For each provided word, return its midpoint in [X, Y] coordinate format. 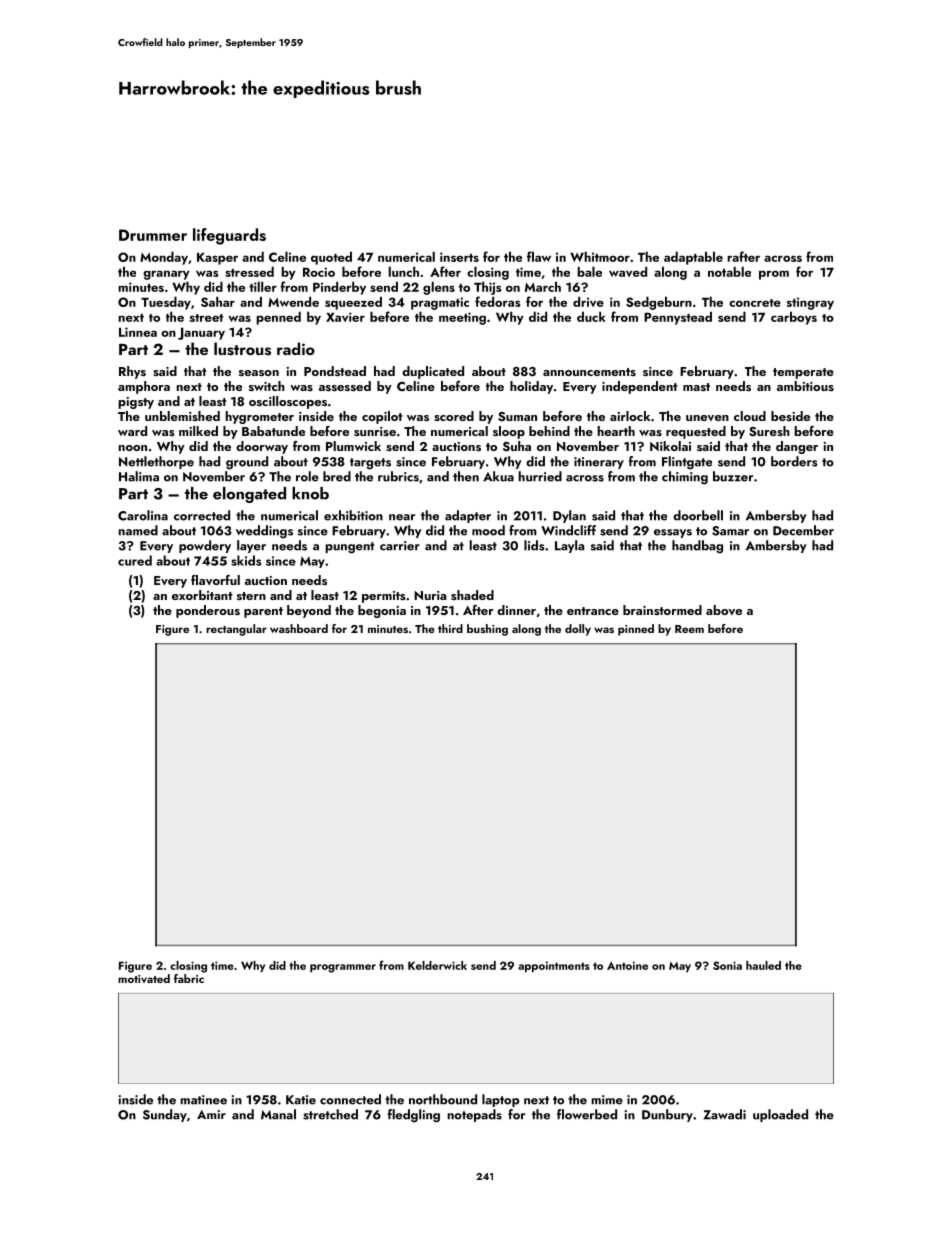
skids [246, 560]
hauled [763, 965]
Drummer [153, 235]
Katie [301, 1100]
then [466, 476]
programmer [343, 968]
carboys [794, 318]
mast [696, 387]
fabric [189, 978]
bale [589, 271]
